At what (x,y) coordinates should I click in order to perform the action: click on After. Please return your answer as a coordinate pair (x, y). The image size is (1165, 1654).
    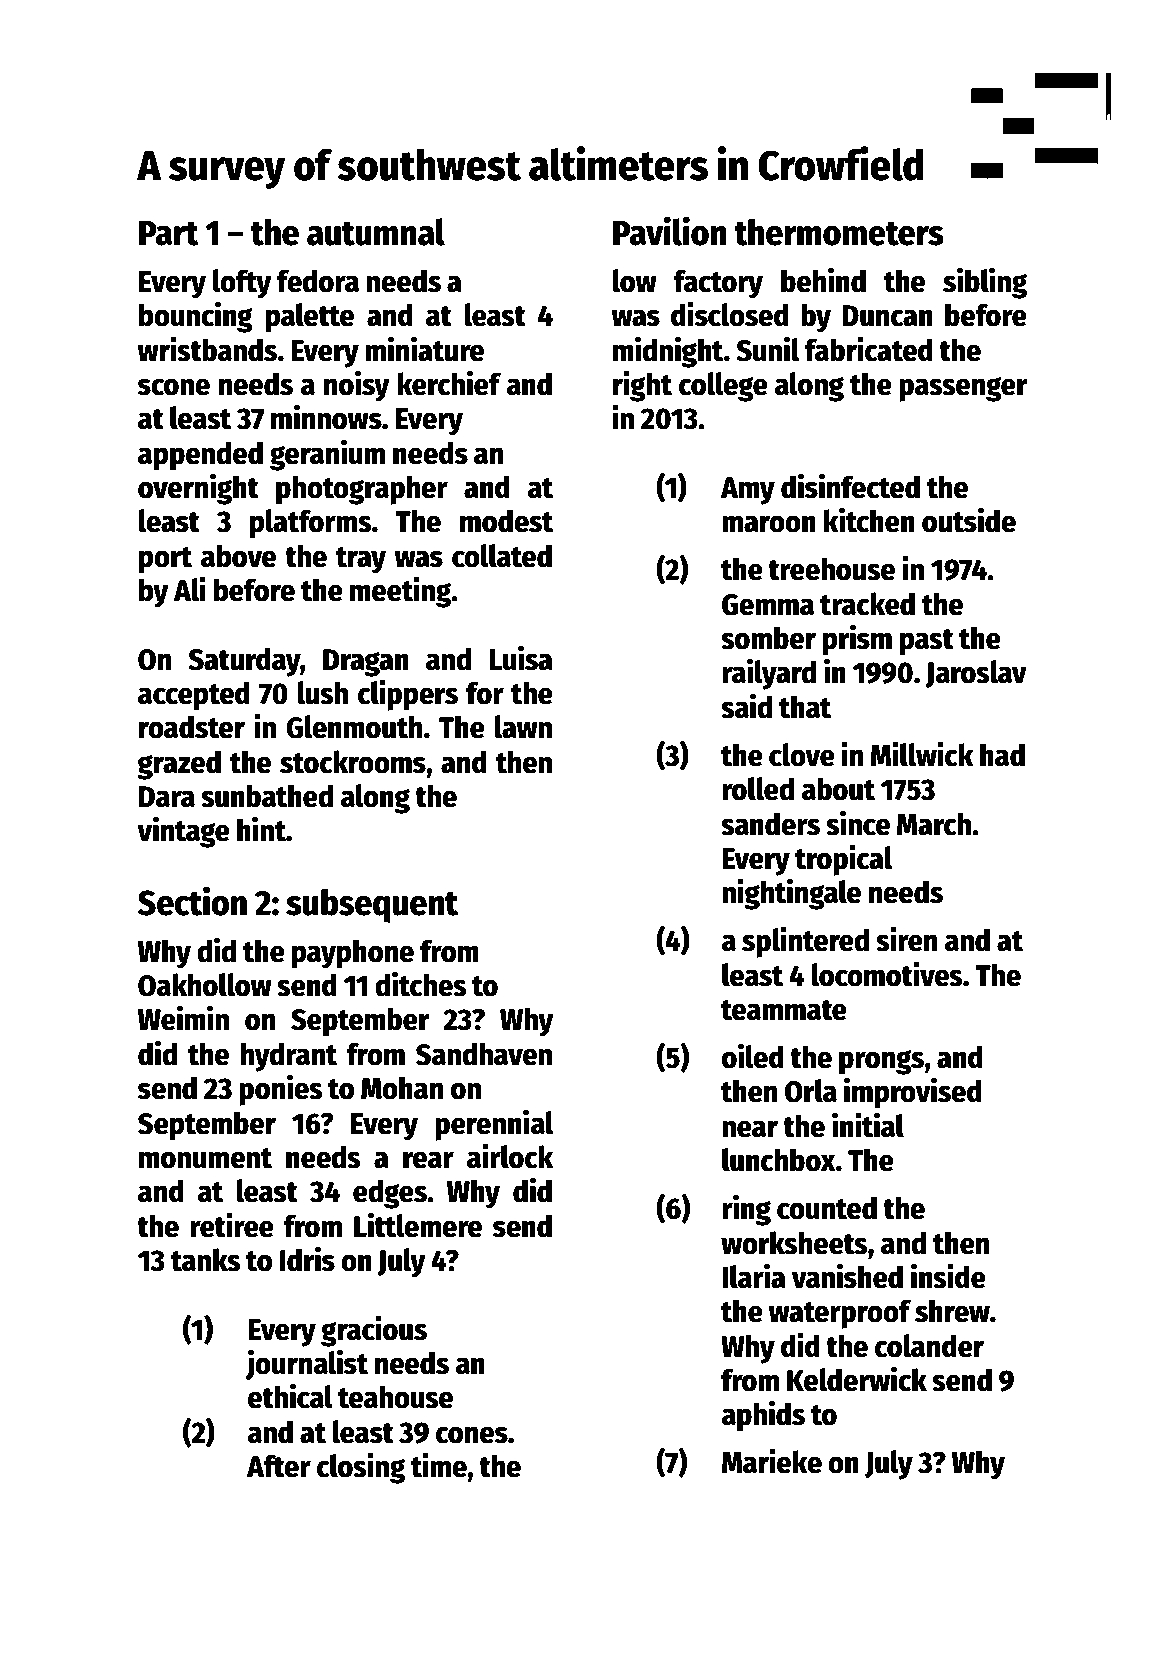
    Looking at the image, I should click on (279, 1466).
